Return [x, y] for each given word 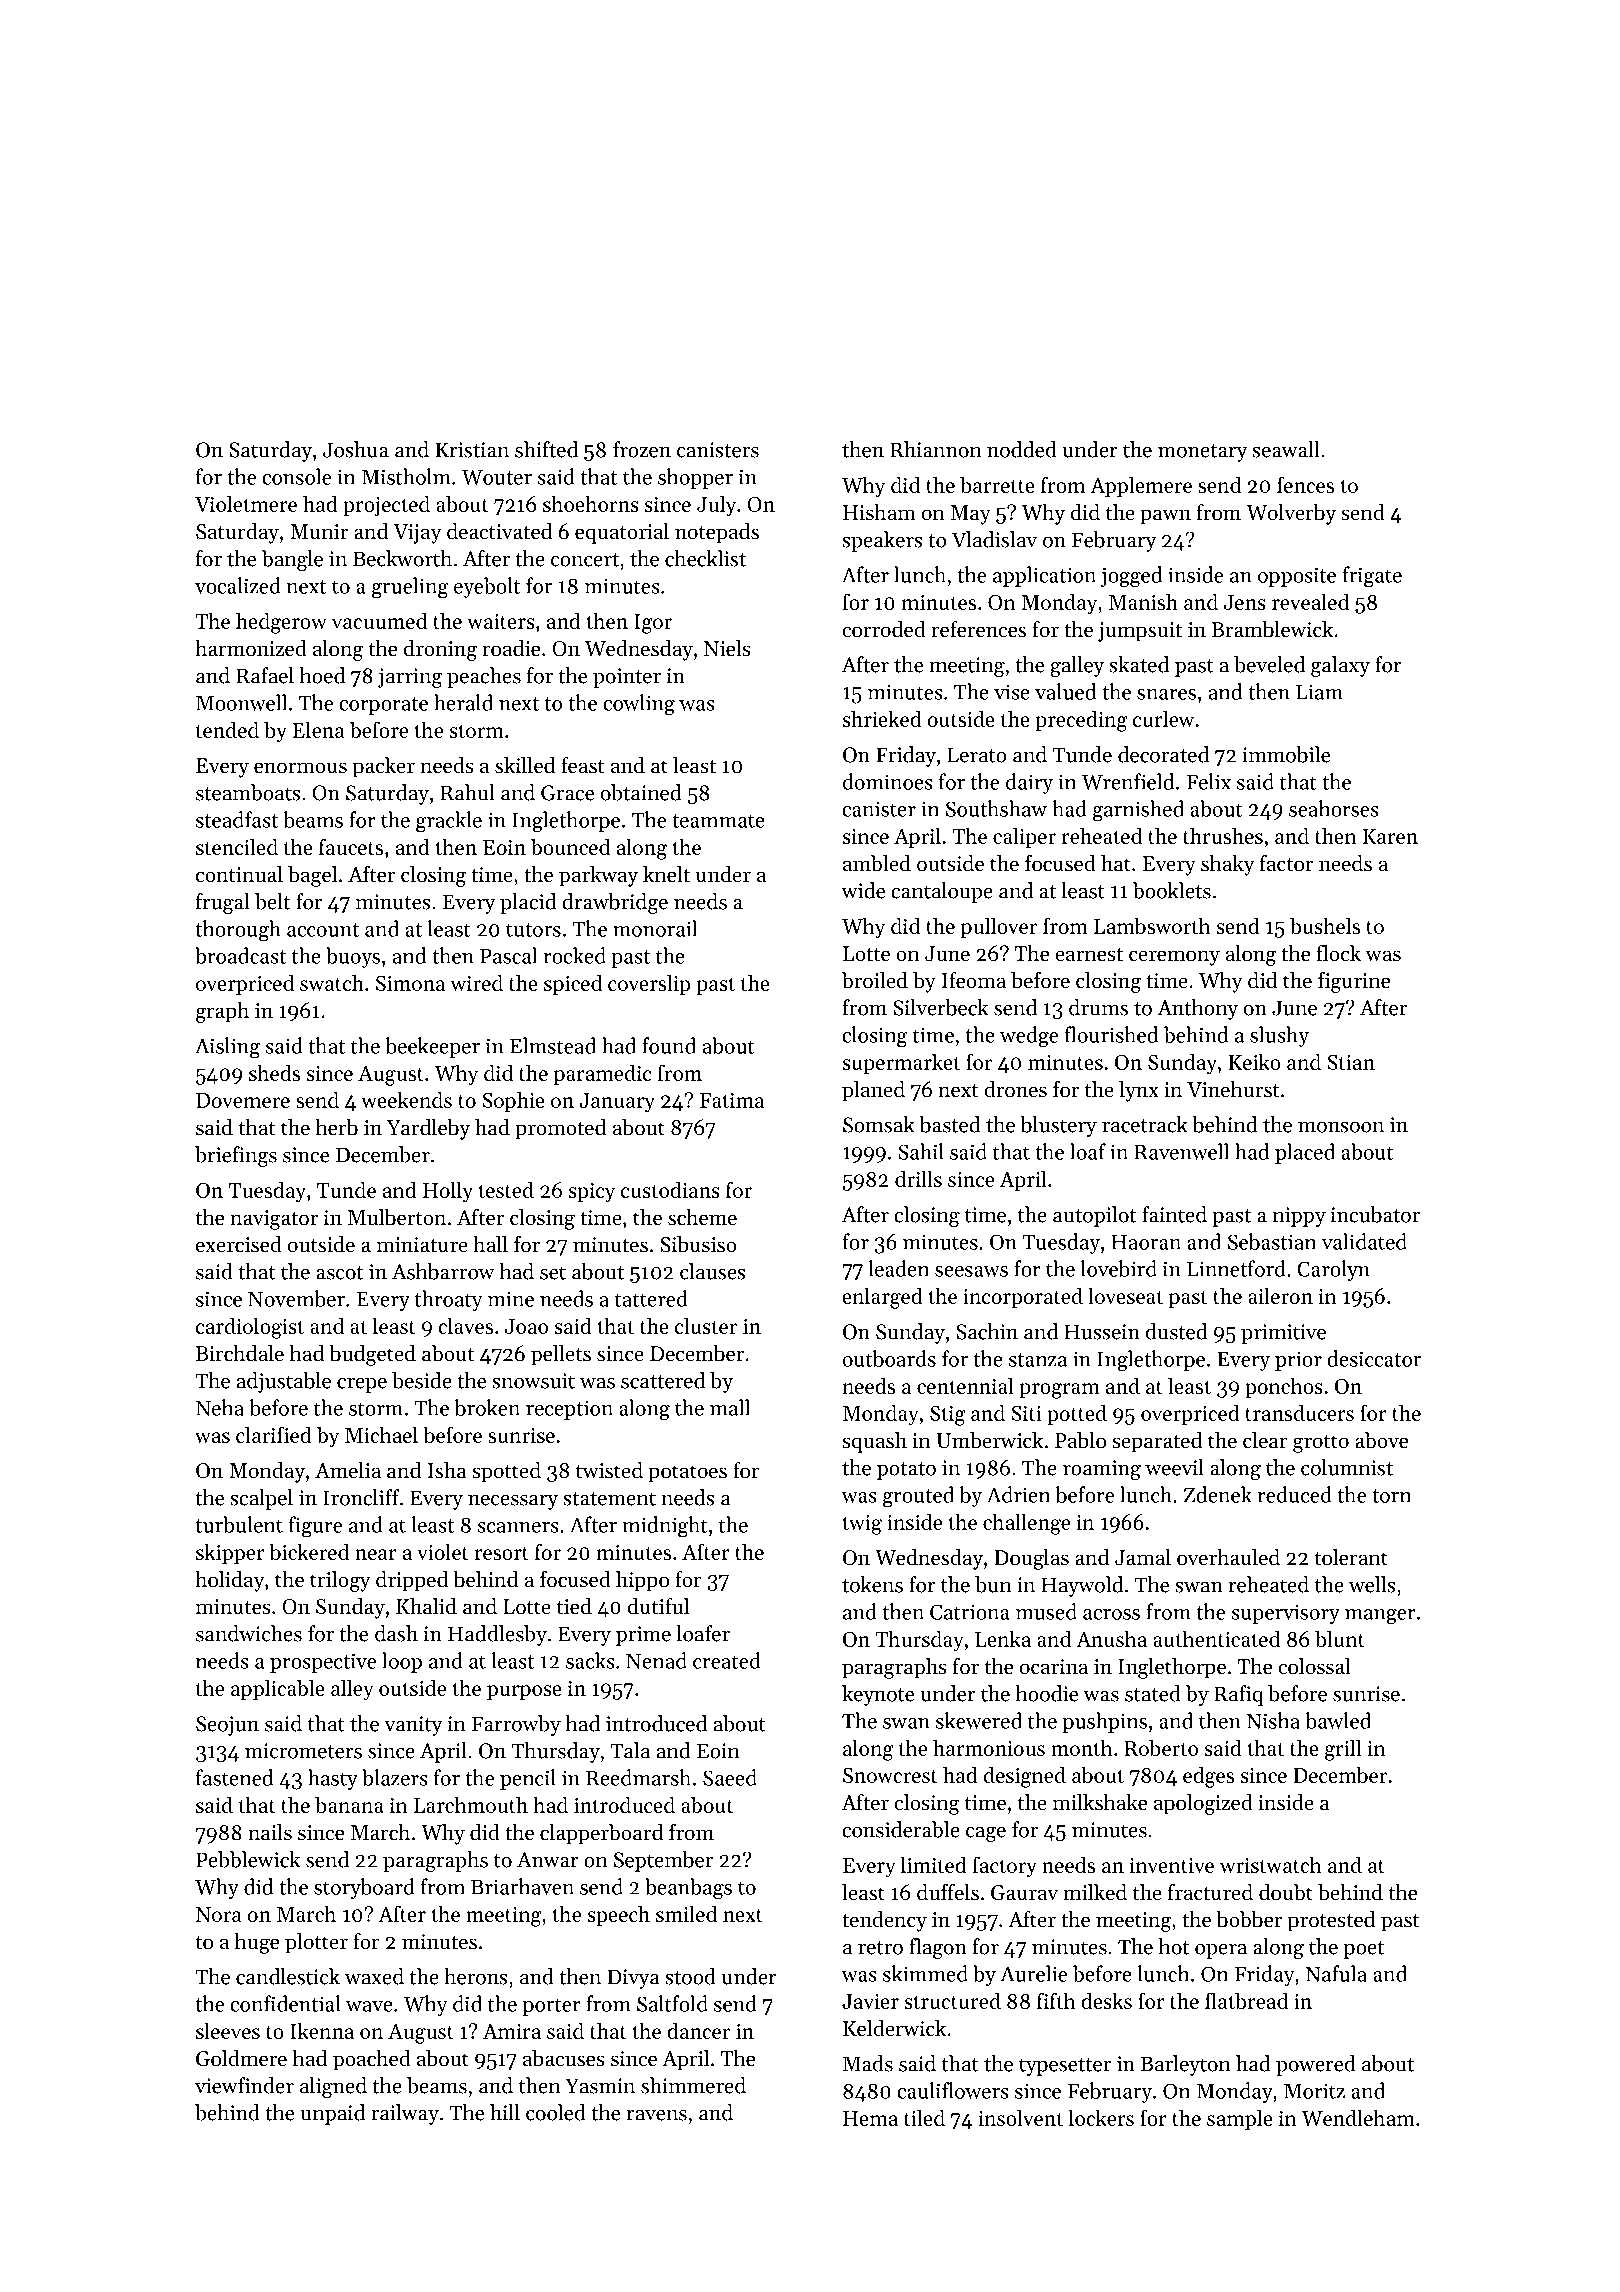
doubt [1286, 1892]
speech [619, 1915]
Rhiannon [936, 449]
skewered [979, 1720]
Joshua [356, 449]
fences [1305, 484]
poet [1363, 1950]
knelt [666, 874]
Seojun [227, 1726]
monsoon [1341, 1127]
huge [257, 1943]
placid [528, 903]
